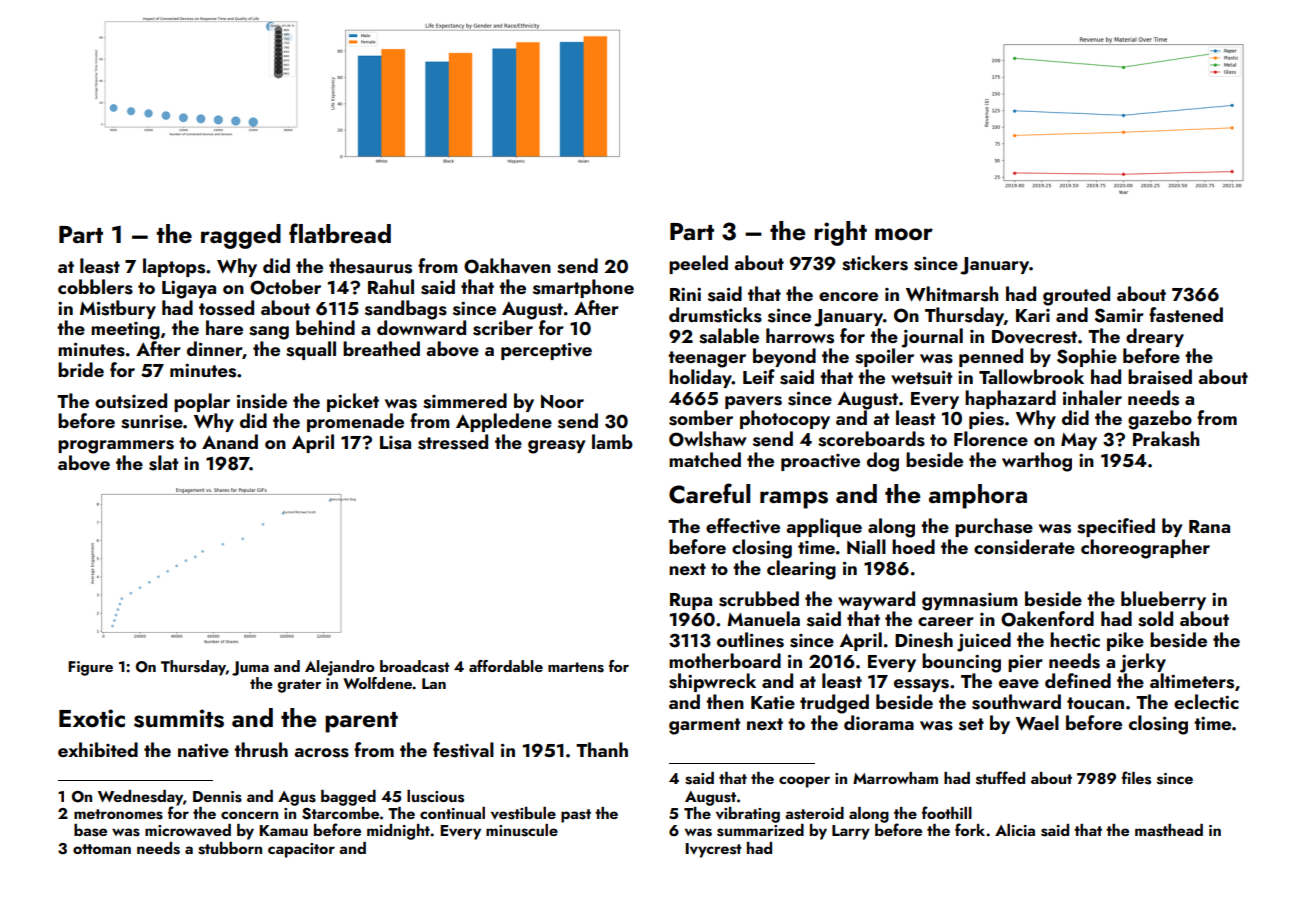  Describe the element at coordinates (1145, 549) in the page. I see `choreographer` at that location.
